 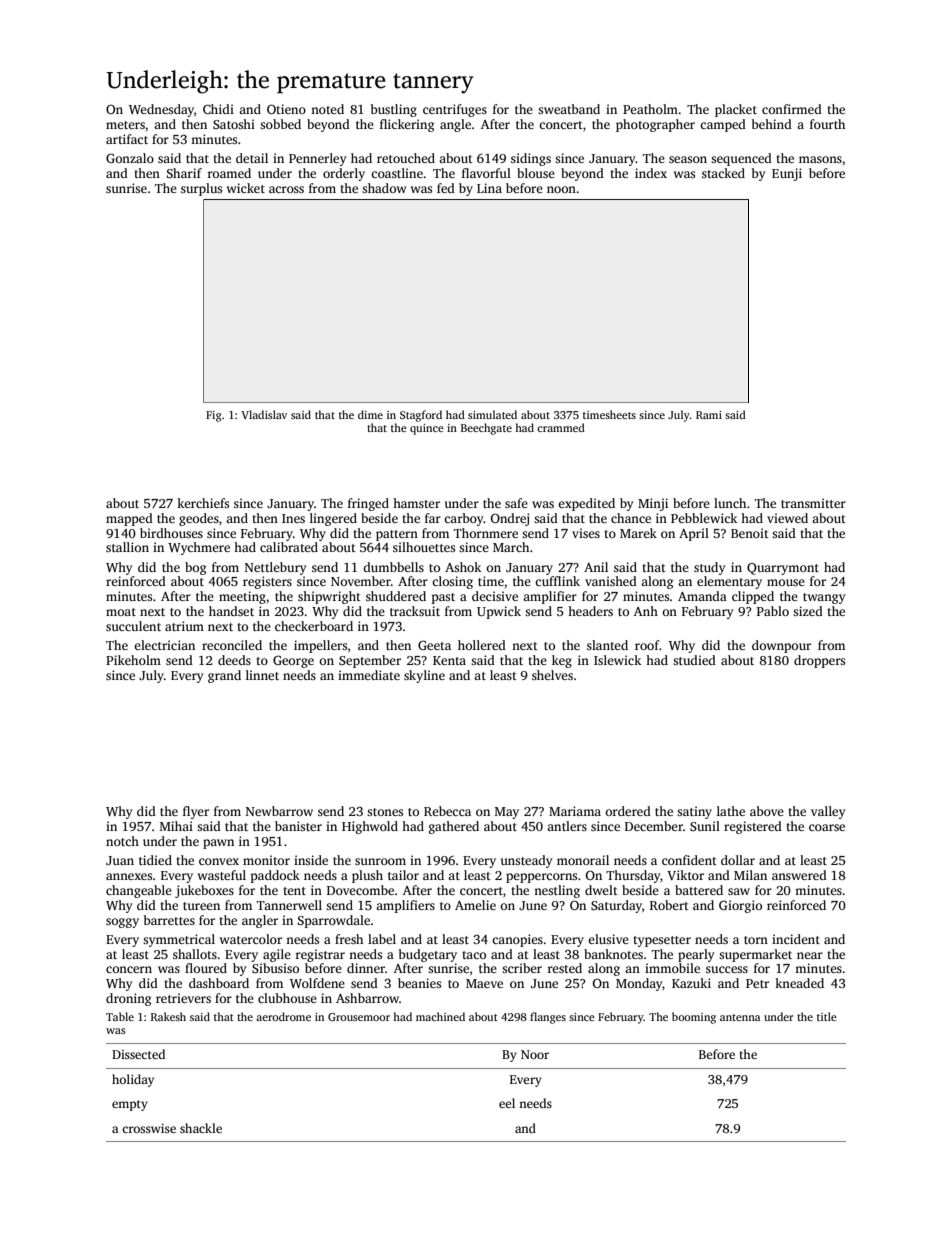 What do you see at coordinates (234, 124) in the page?
I see `Satoshi` at bounding box center [234, 124].
